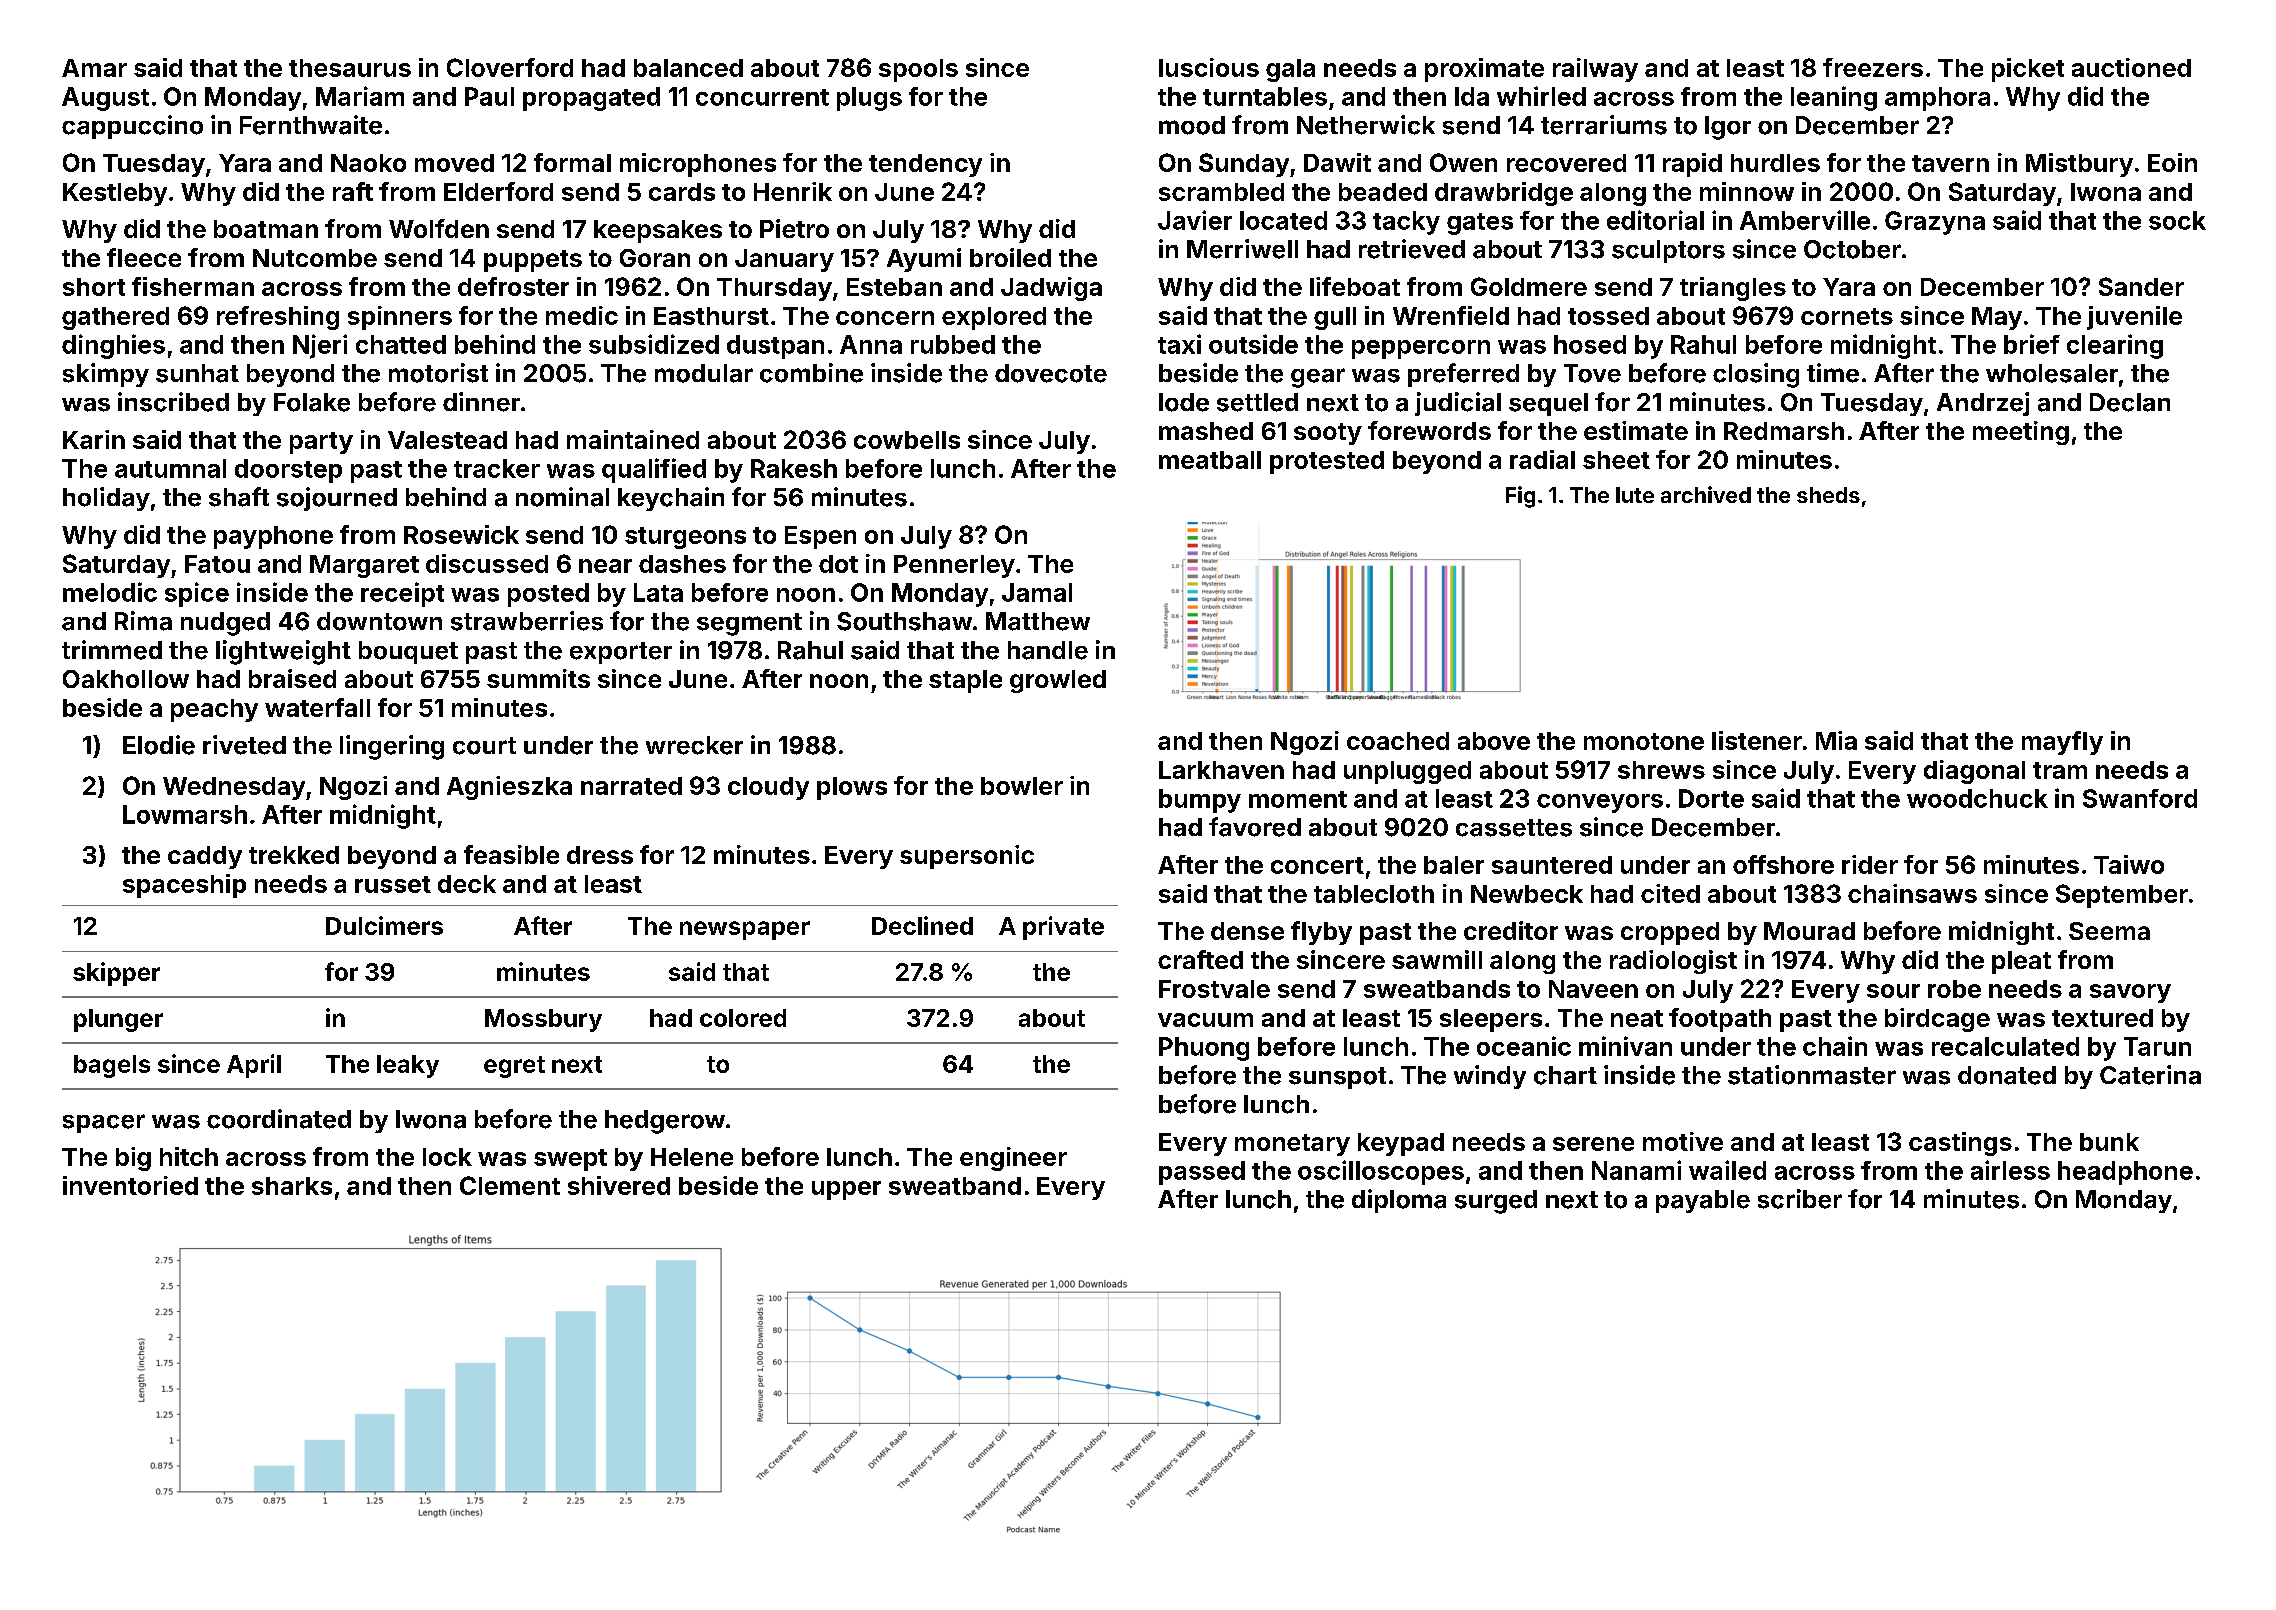 The image size is (2276, 1610). I want to click on bagels, so click(112, 1066).
